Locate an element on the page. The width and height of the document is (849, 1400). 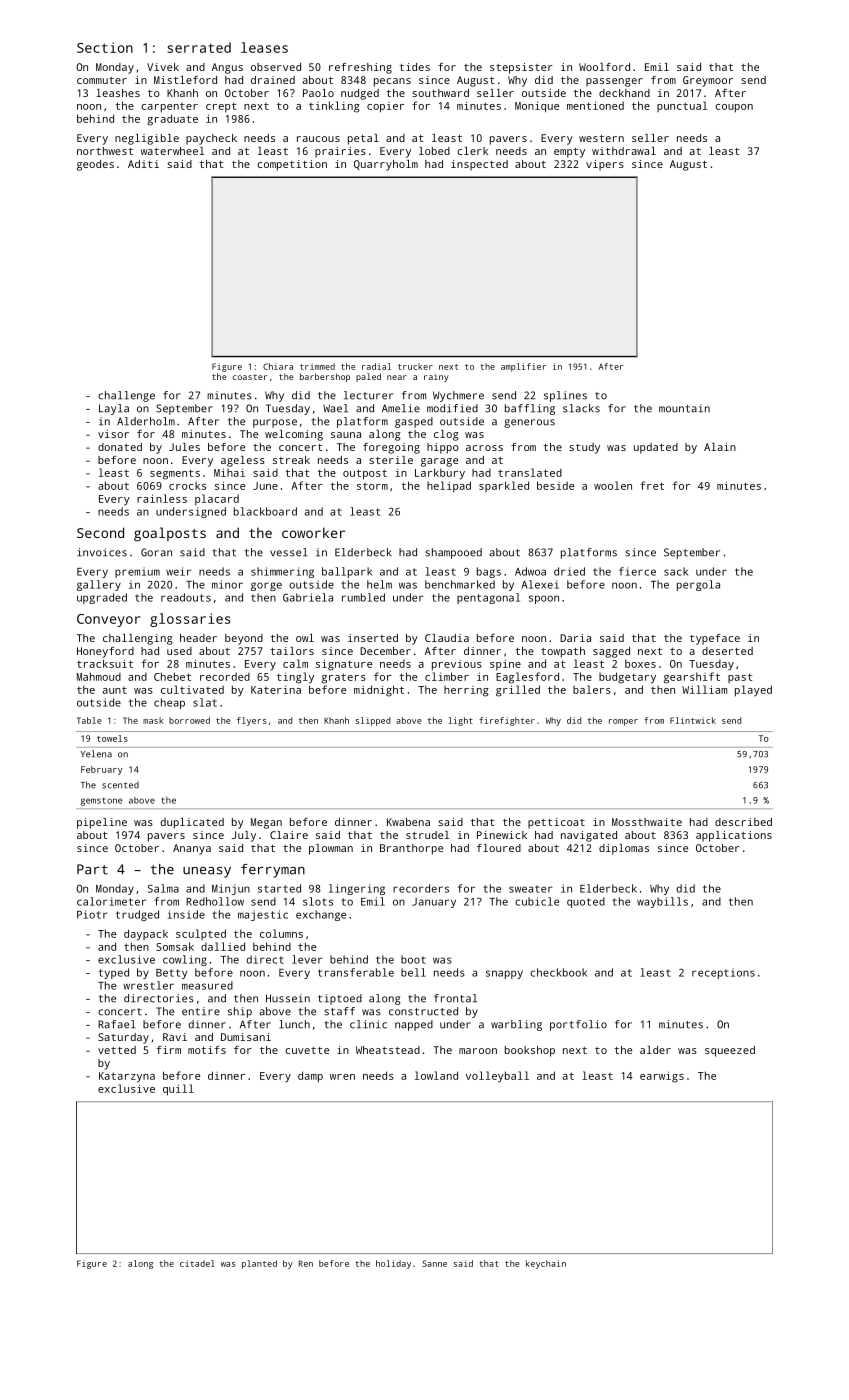
splines is located at coordinates (565, 396).
